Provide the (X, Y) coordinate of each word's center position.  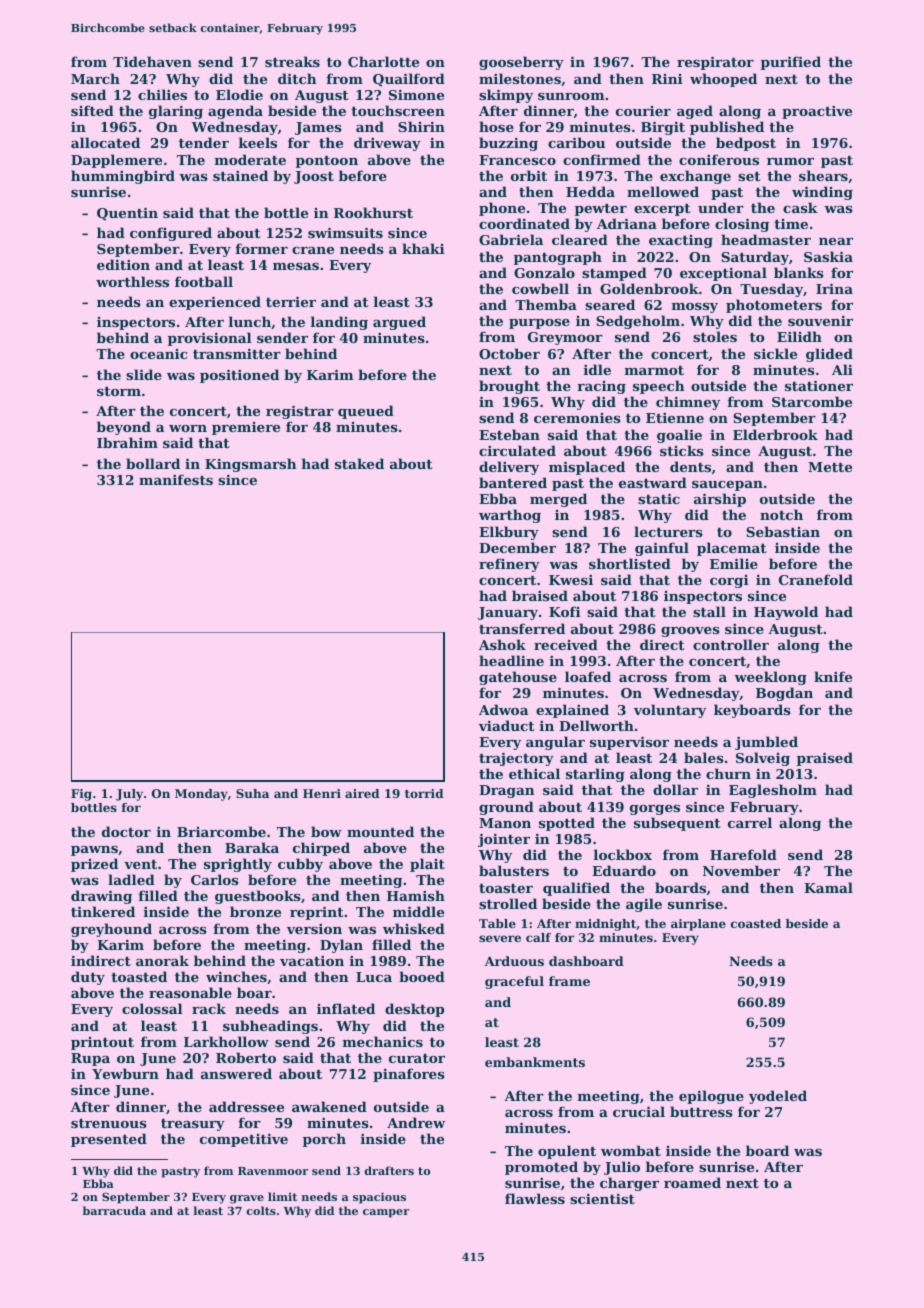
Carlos (215, 879)
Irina (834, 288)
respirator (715, 63)
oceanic (158, 354)
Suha (252, 793)
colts (261, 1210)
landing (339, 323)
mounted (380, 831)
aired (362, 793)
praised (825, 759)
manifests (176, 479)
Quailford (409, 80)
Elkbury (509, 533)
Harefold (743, 854)
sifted (92, 110)
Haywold (786, 613)
